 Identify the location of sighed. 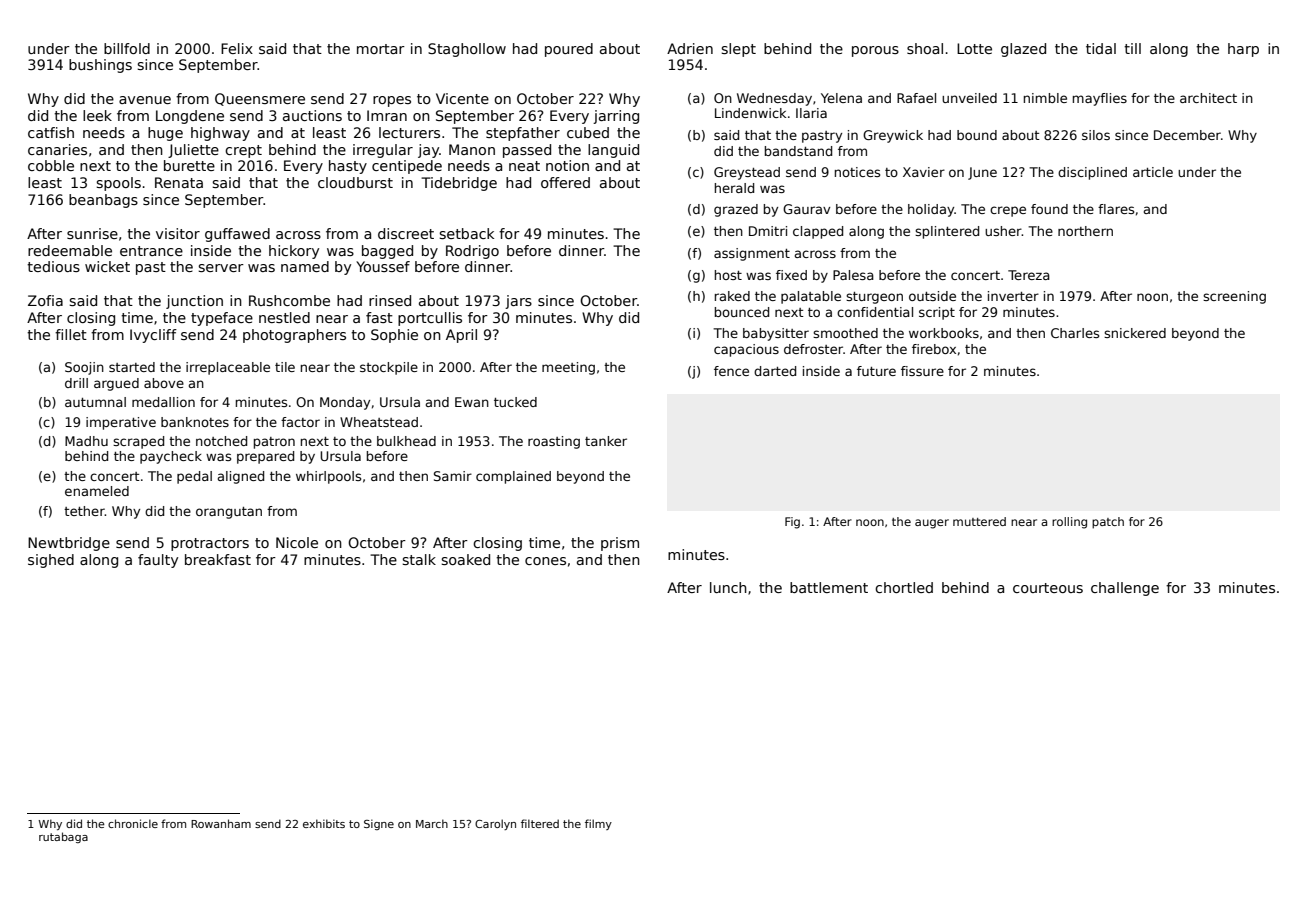
(51, 561).
